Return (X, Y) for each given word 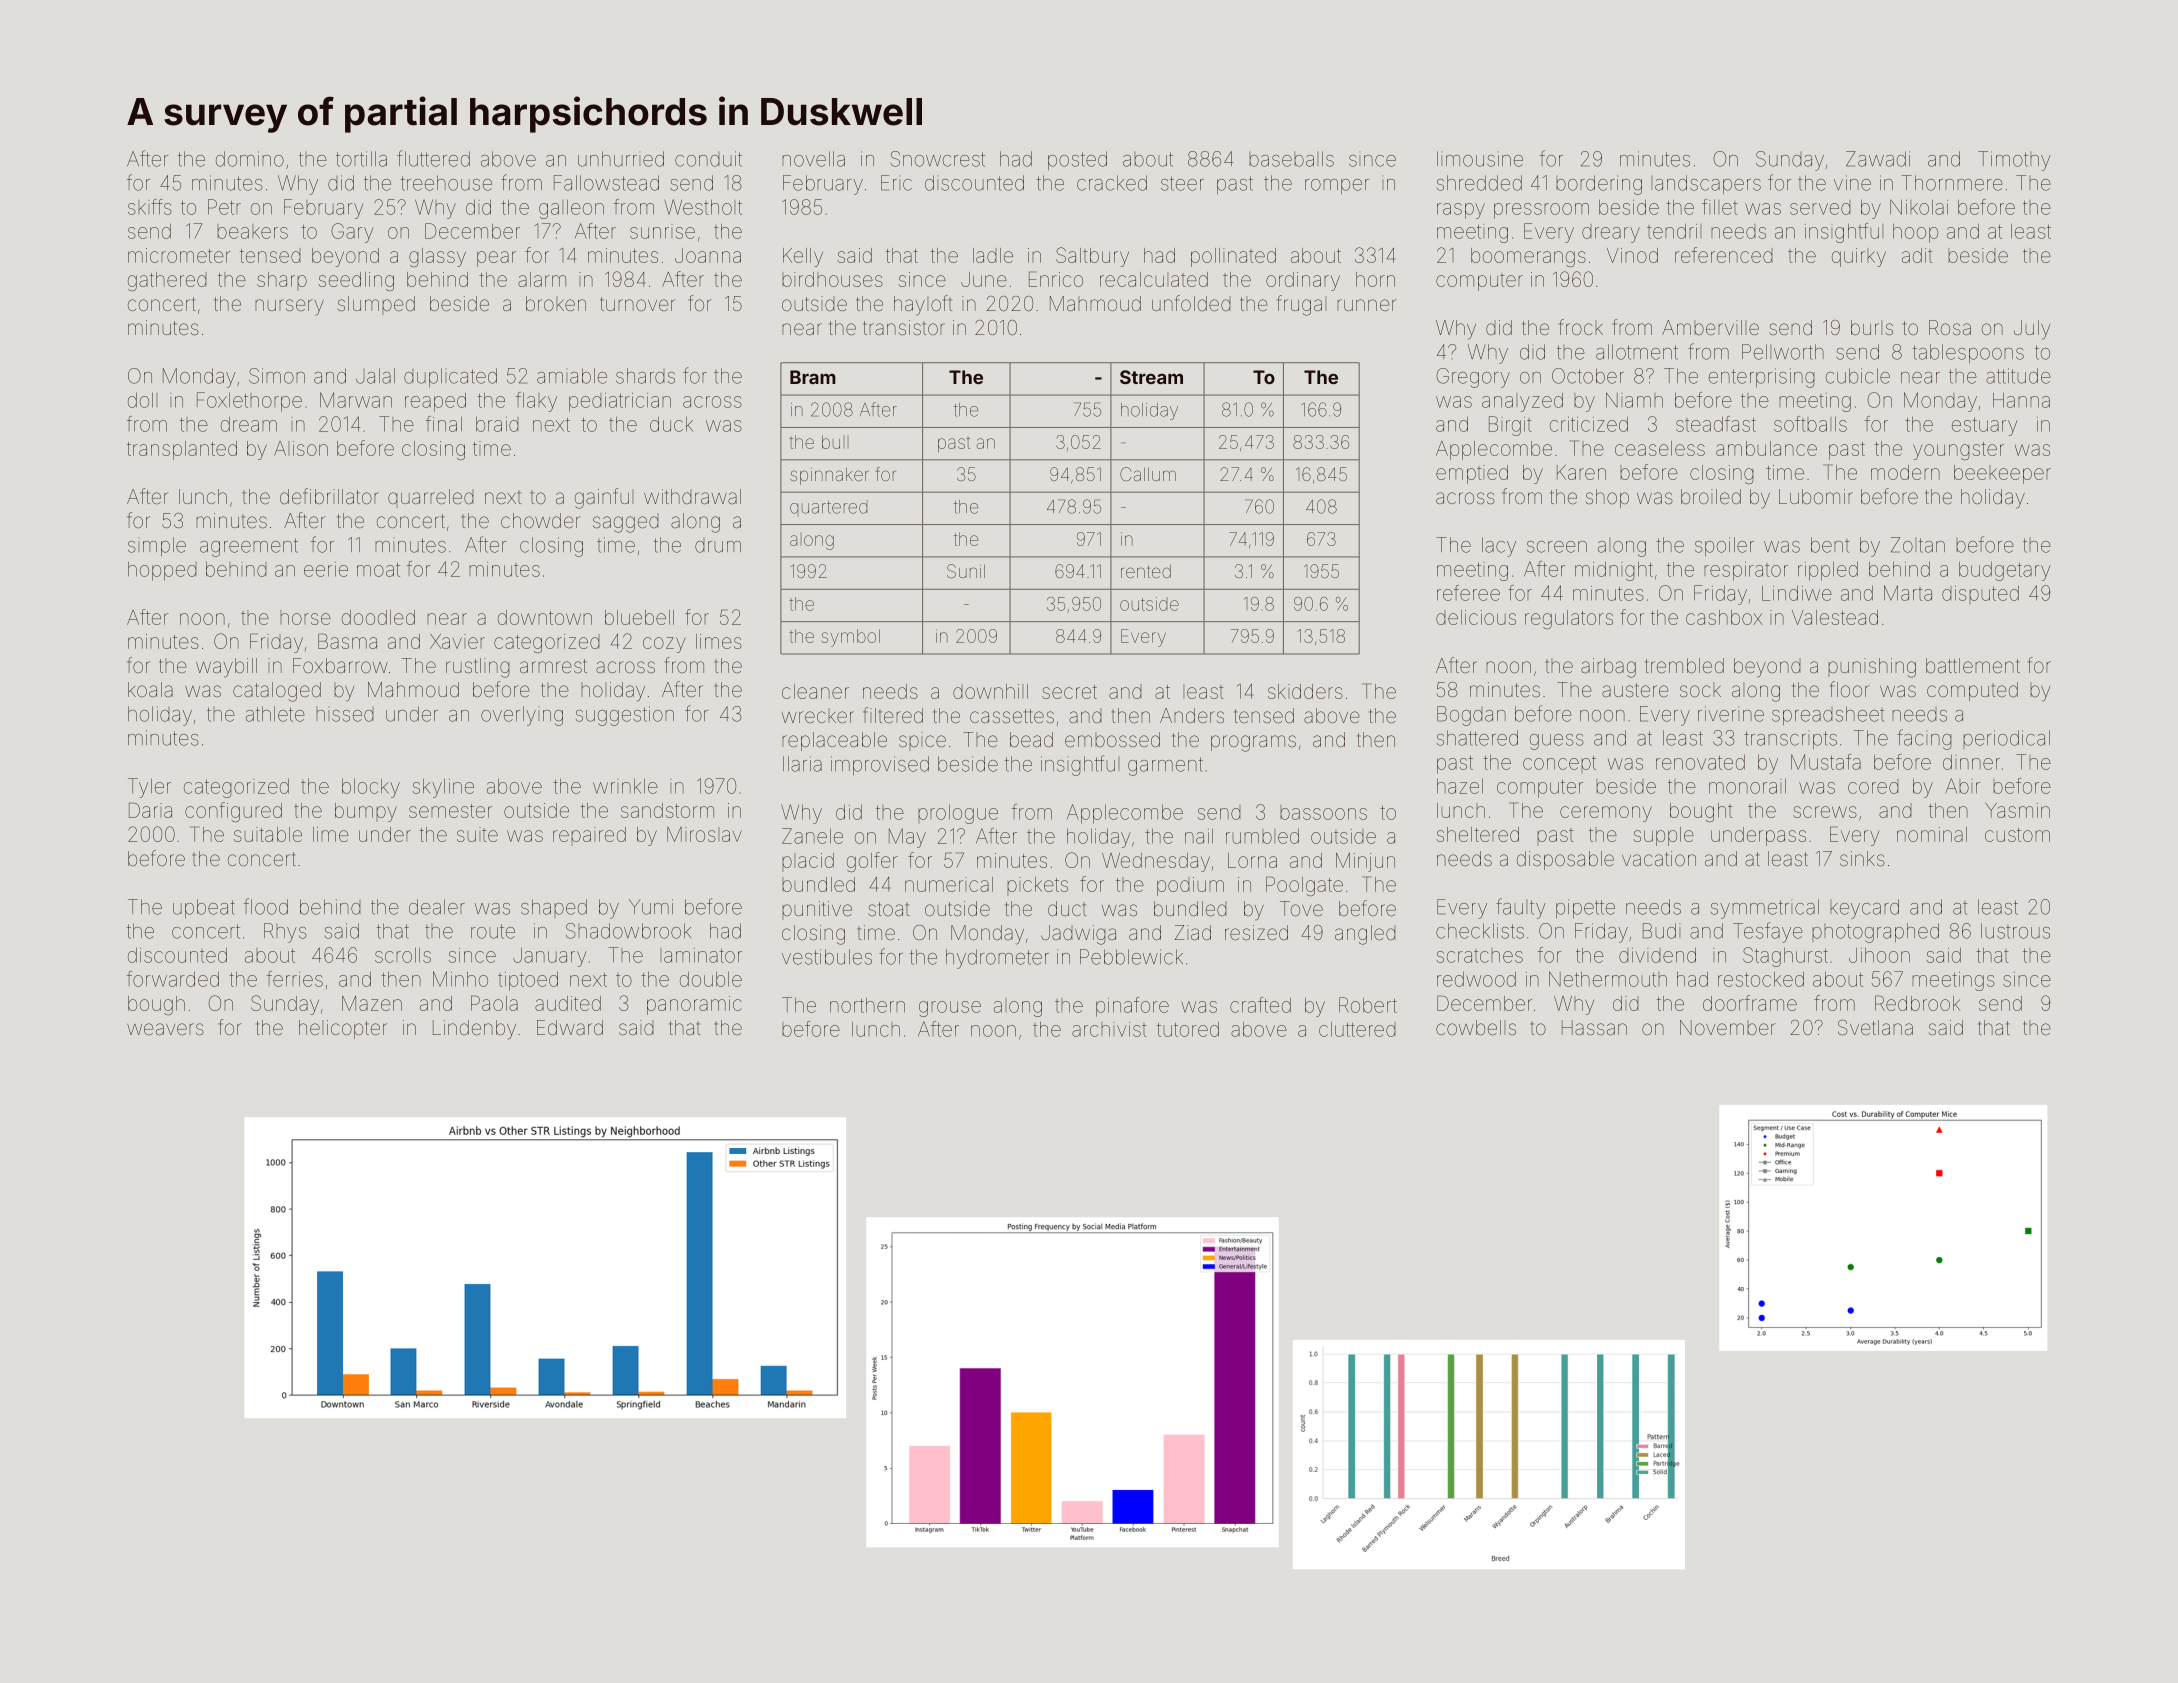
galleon (571, 209)
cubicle (1858, 376)
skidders (1305, 691)
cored (1873, 788)
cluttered (1357, 1029)
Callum (1148, 474)
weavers (165, 1029)
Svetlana (1875, 1027)
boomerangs (1528, 257)
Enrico (1056, 279)
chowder (541, 520)
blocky (371, 788)
